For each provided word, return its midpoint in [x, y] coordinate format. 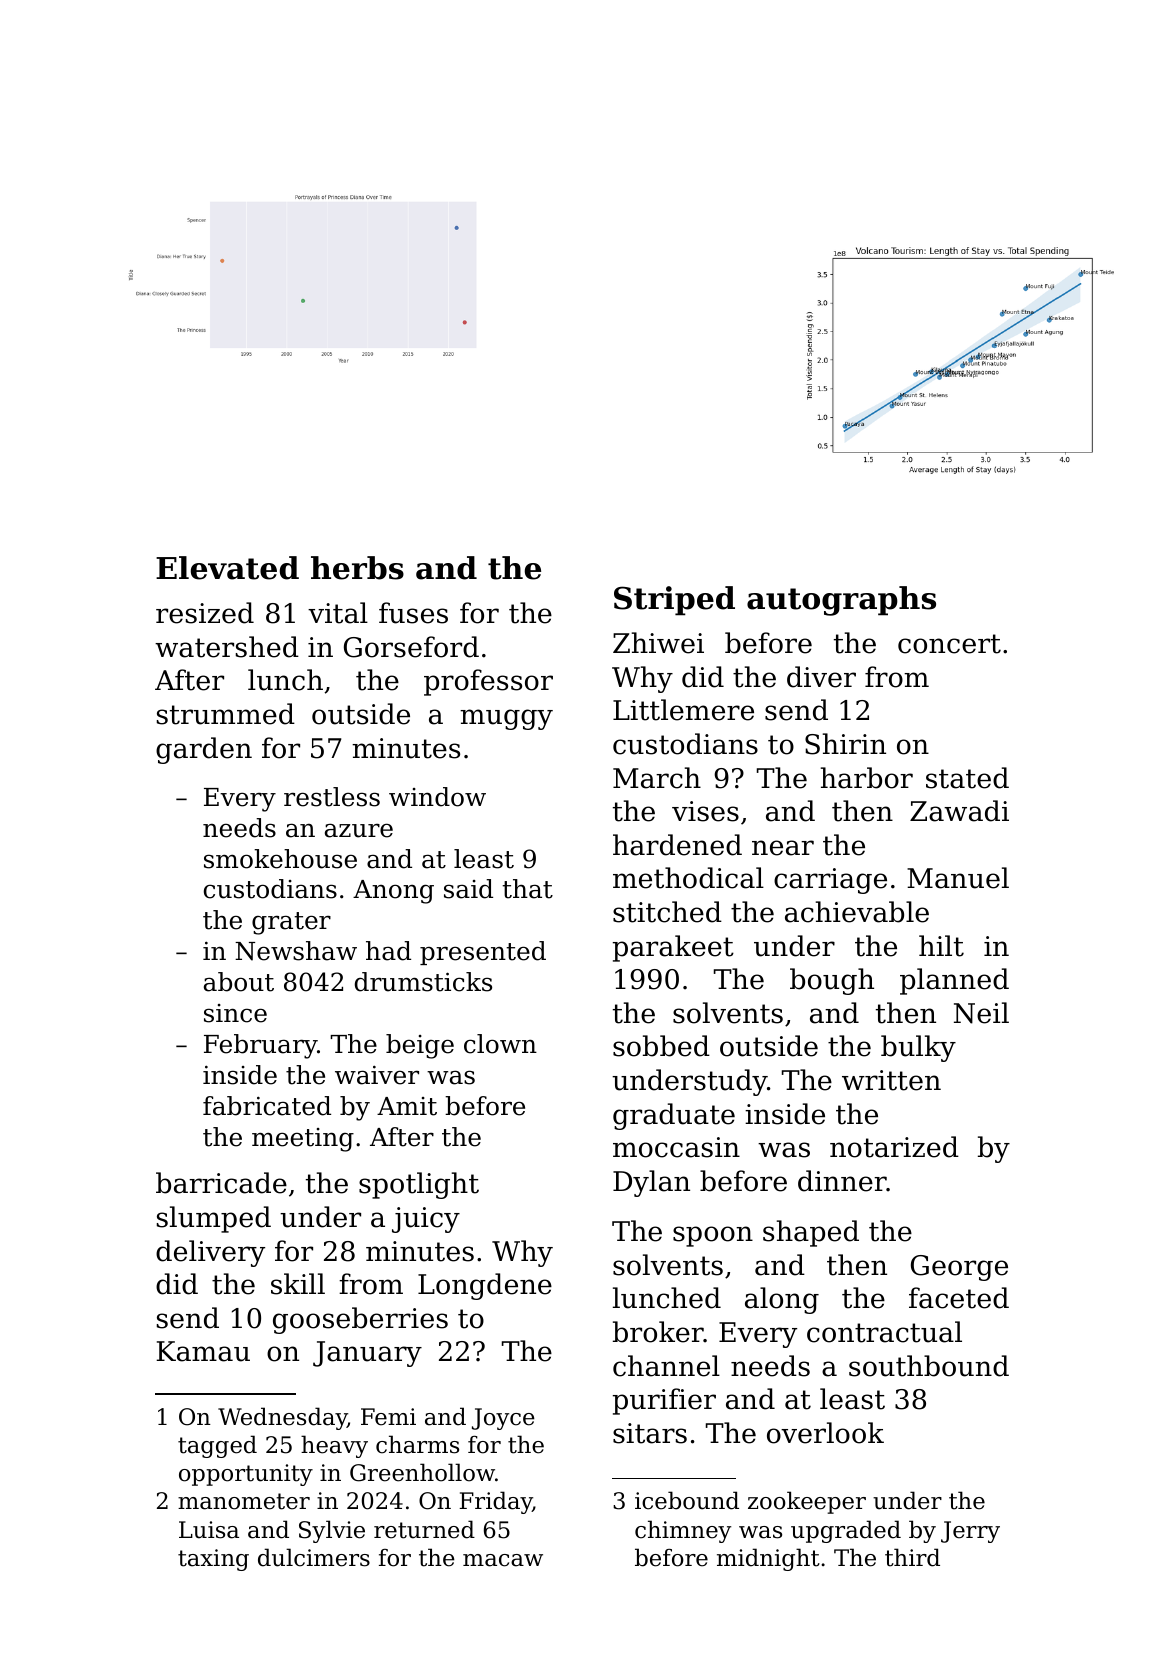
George [959, 1268]
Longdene [485, 1286]
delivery [210, 1253]
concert [949, 644]
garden [204, 750]
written [891, 1080]
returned [424, 1529]
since [235, 1013]
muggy [506, 719]
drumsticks [423, 982]
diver [821, 677]
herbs [357, 568]
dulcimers [314, 1557]
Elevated [227, 568]
